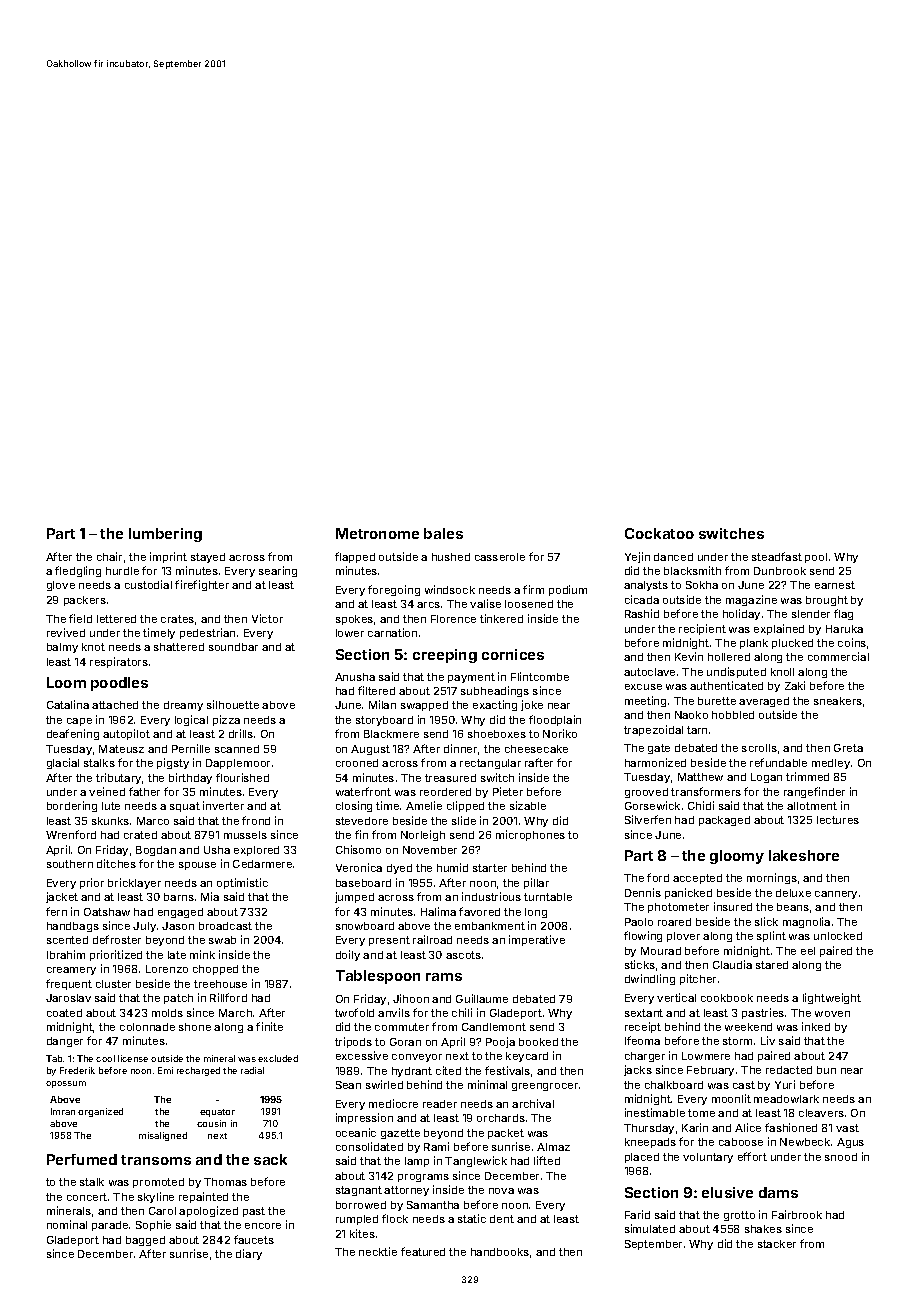  What do you see at coordinates (145, 1241) in the image?
I see `bagged` at bounding box center [145, 1241].
